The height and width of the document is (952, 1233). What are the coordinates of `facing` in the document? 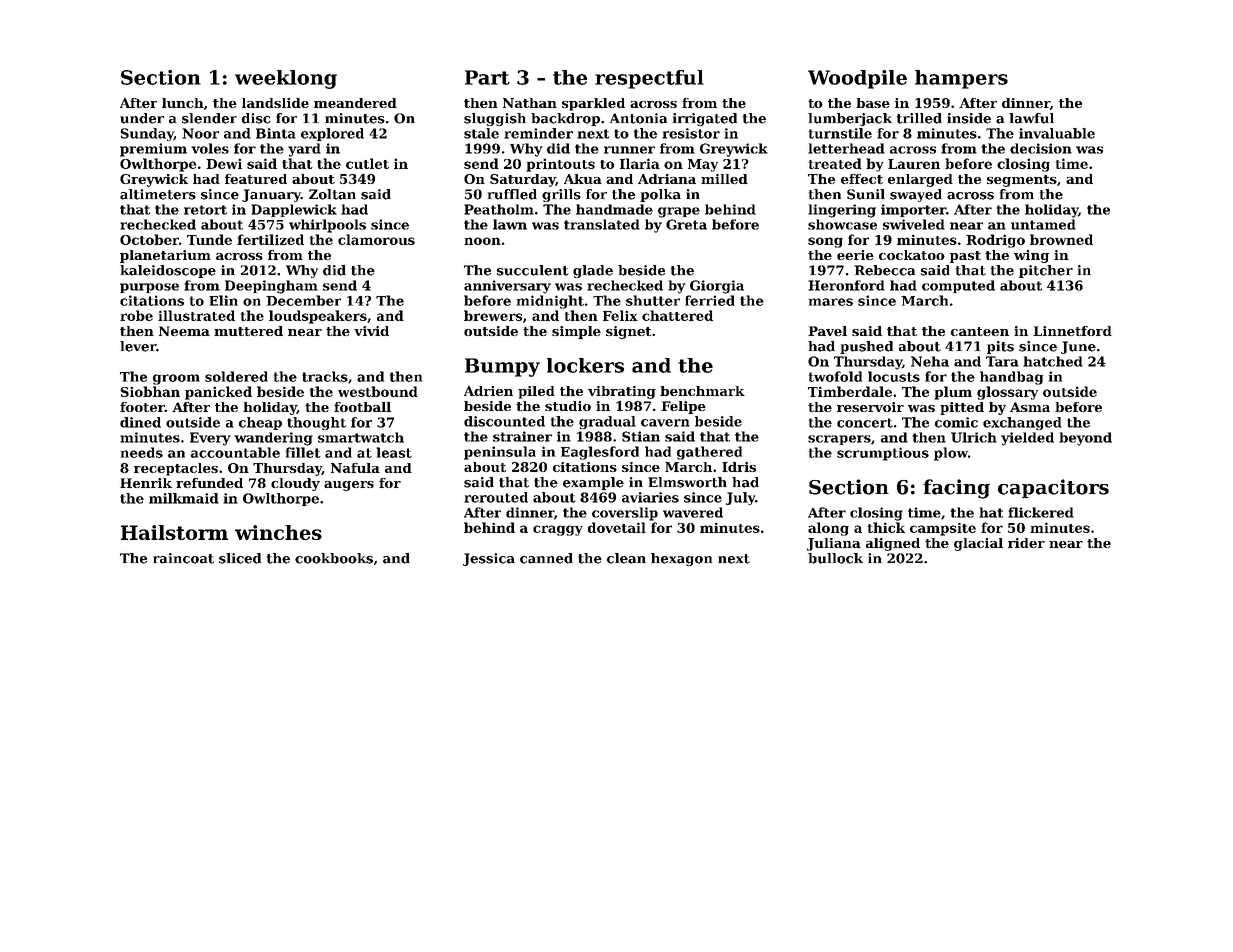 It's located at (956, 489).
